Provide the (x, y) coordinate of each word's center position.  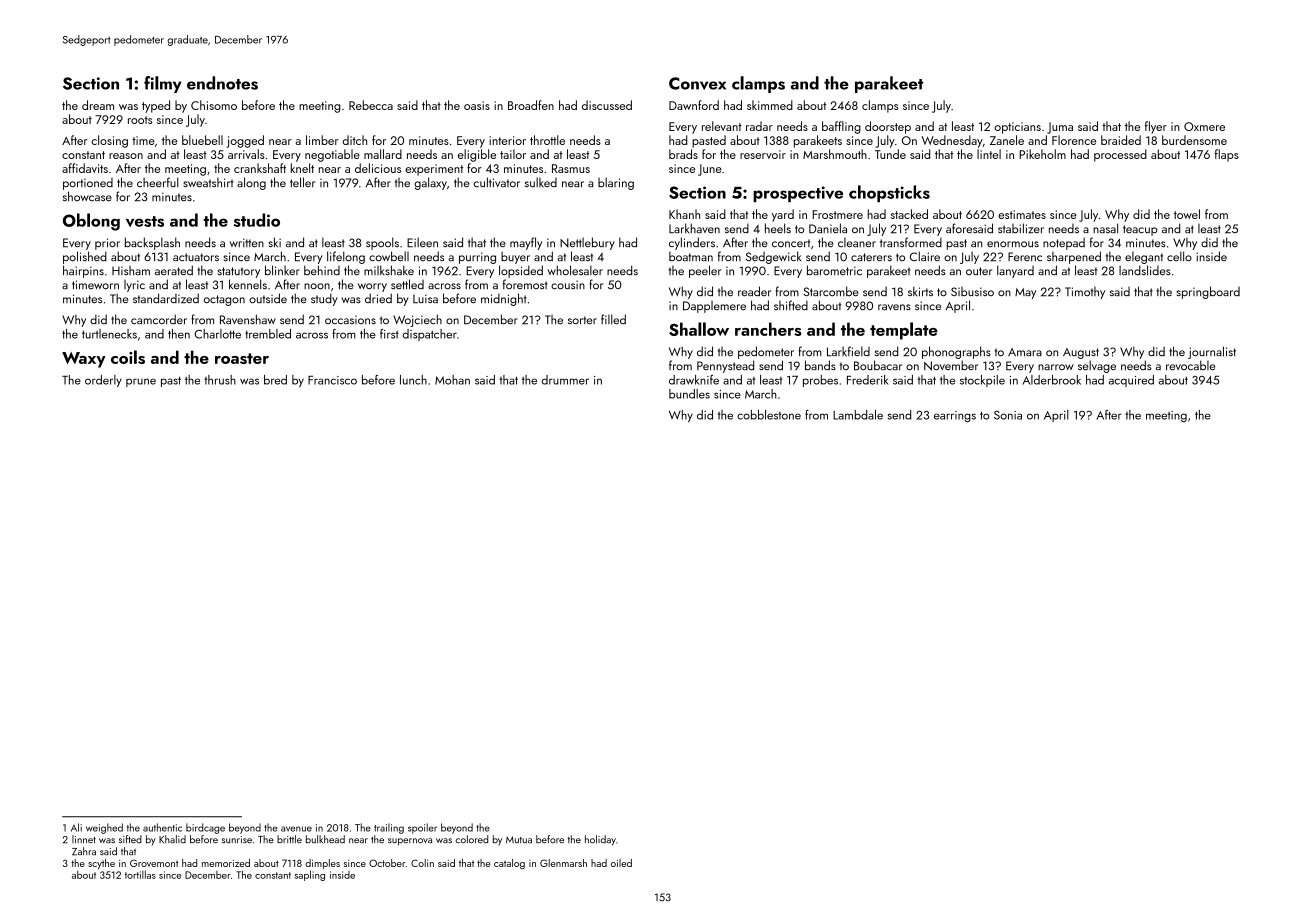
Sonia (1008, 415)
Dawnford (694, 105)
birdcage (205, 828)
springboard (1208, 292)
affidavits (85, 168)
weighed (104, 828)
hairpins (83, 271)
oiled (621, 863)
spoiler (422, 828)
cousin (568, 284)
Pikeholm (1042, 154)
